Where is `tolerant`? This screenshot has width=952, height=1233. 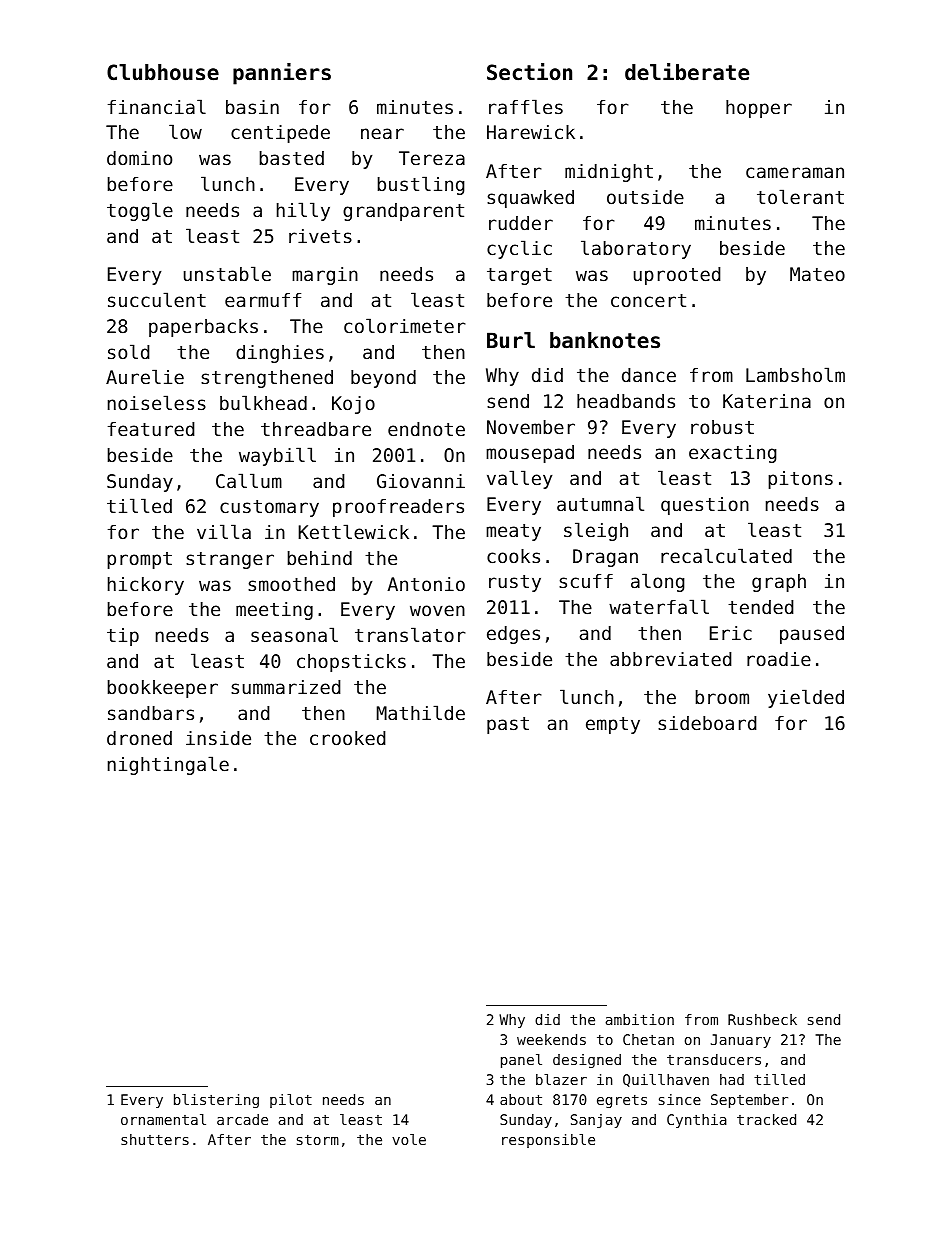 tolerant is located at coordinates (800, 196).
